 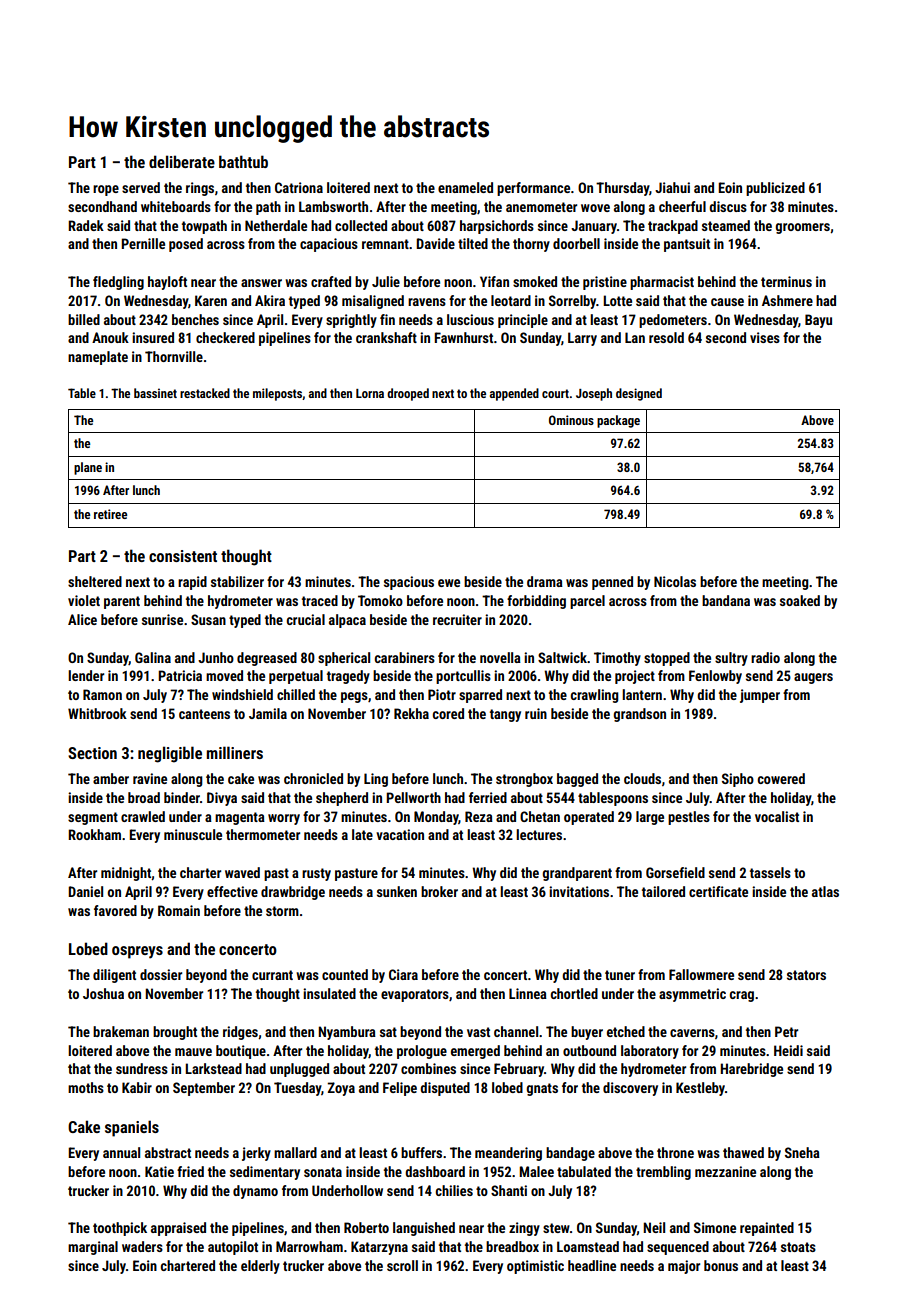 I want to click on scroll, so click(x=402, y=1265).
